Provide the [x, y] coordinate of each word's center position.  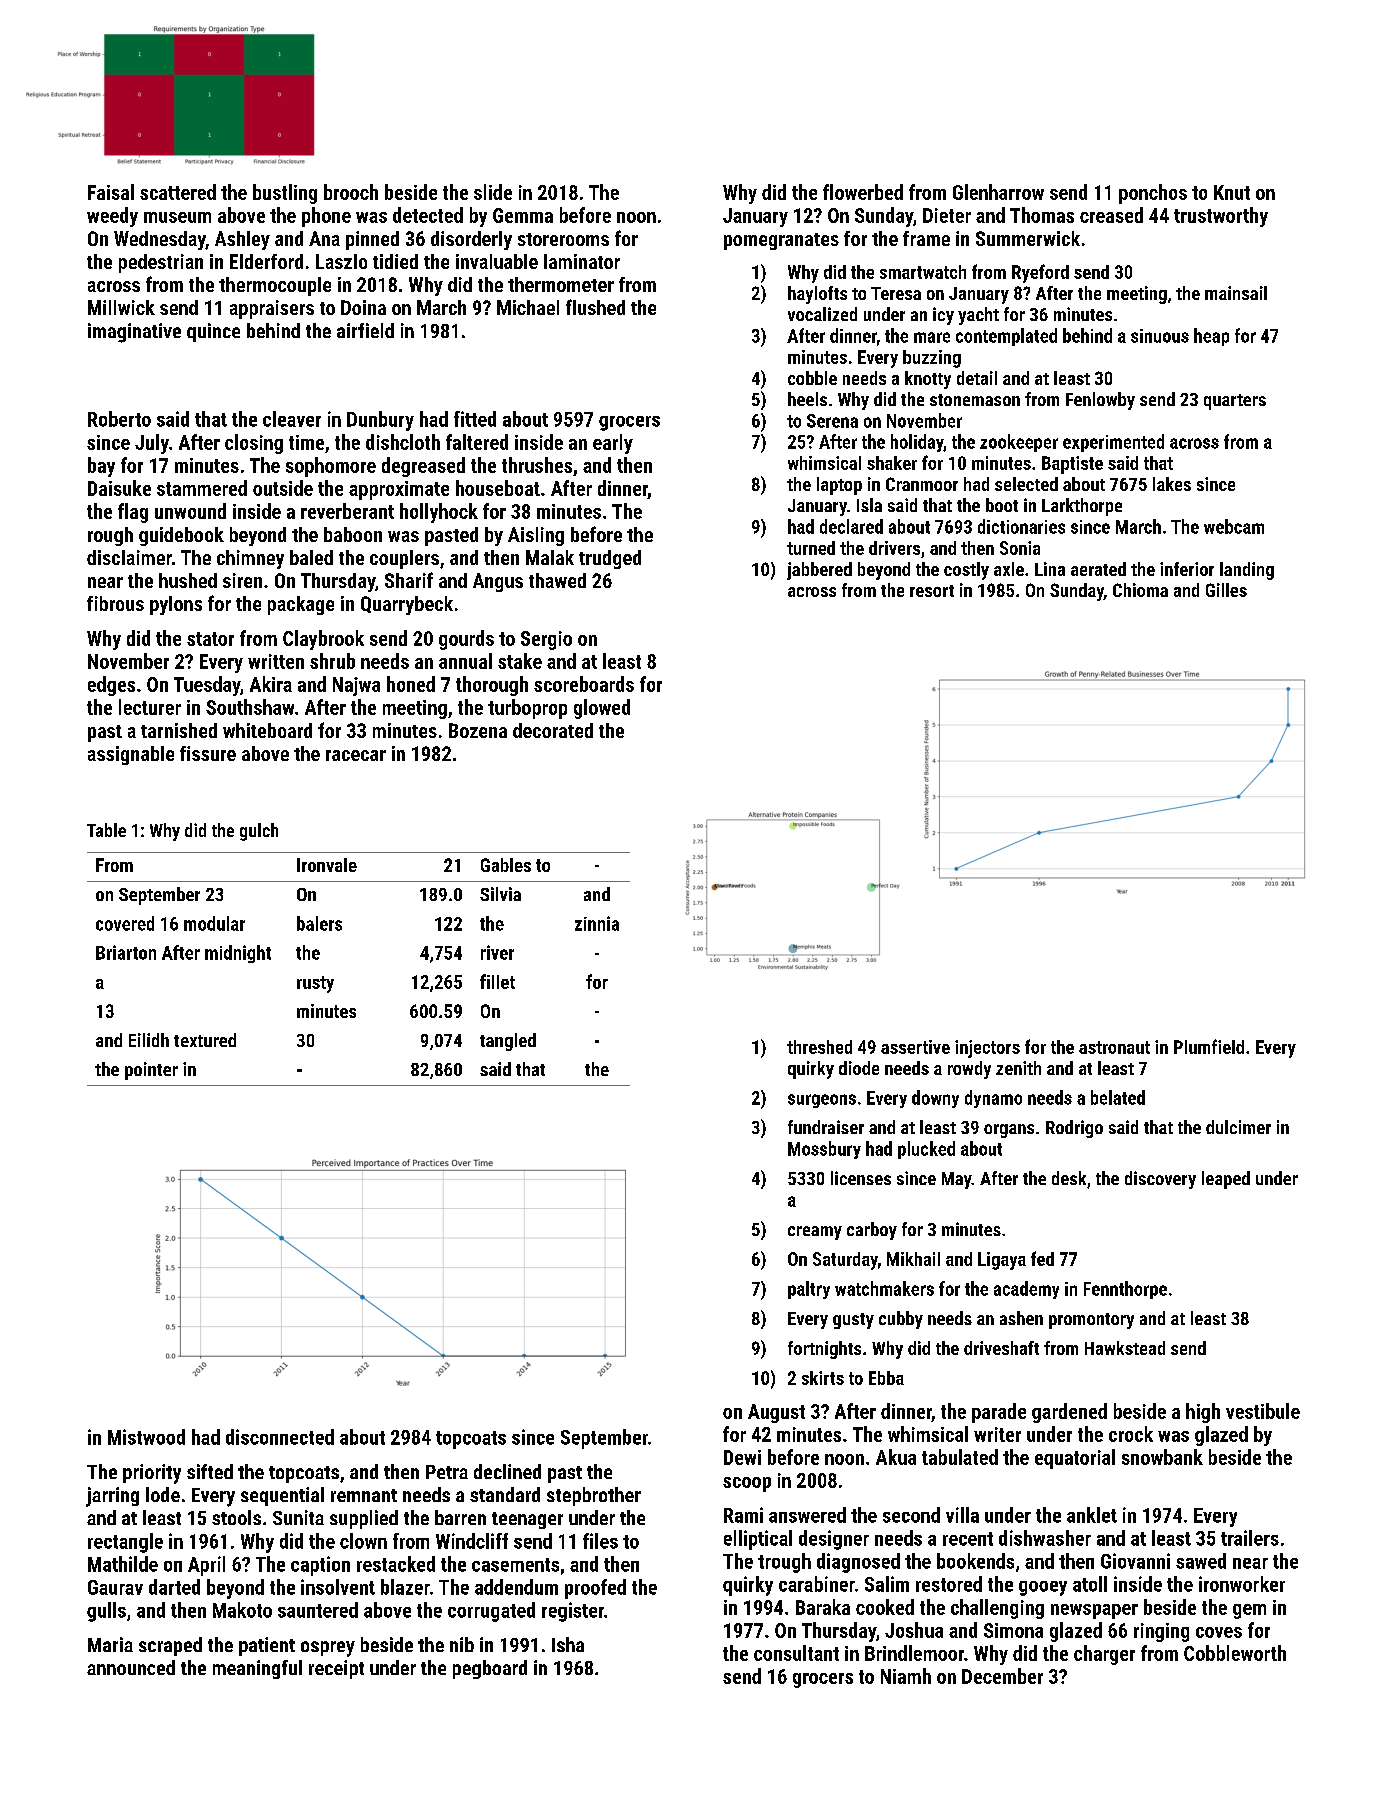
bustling [285, 194]
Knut [1232, 192]
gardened [1069, 1413]
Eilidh [149, 1040]
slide [493, 192]
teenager [527, 1520]
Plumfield [1209, 1046]
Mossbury [824, 1150]
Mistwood [146, 1437]
